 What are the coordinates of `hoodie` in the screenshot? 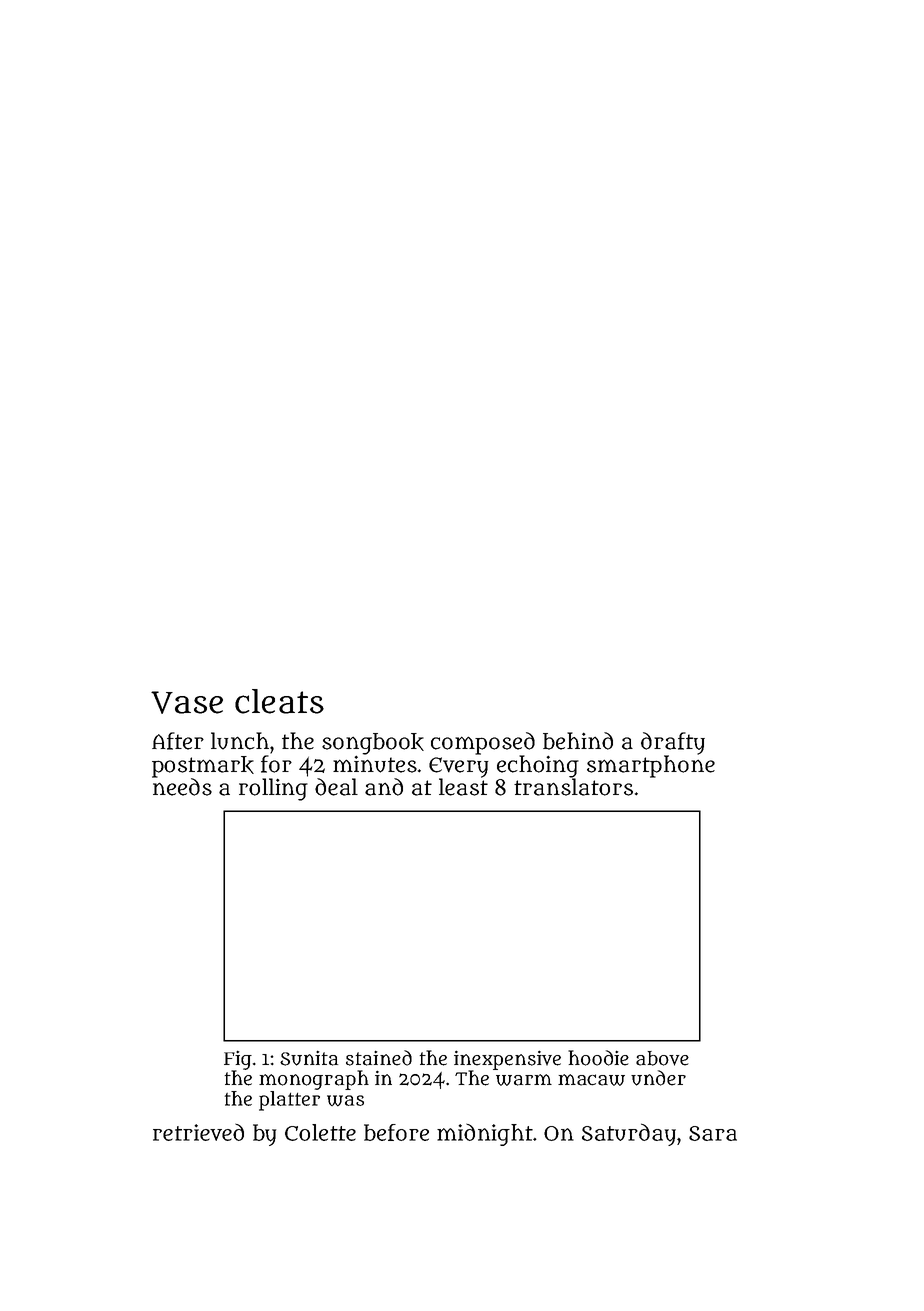 It's located at (598, 1058).
